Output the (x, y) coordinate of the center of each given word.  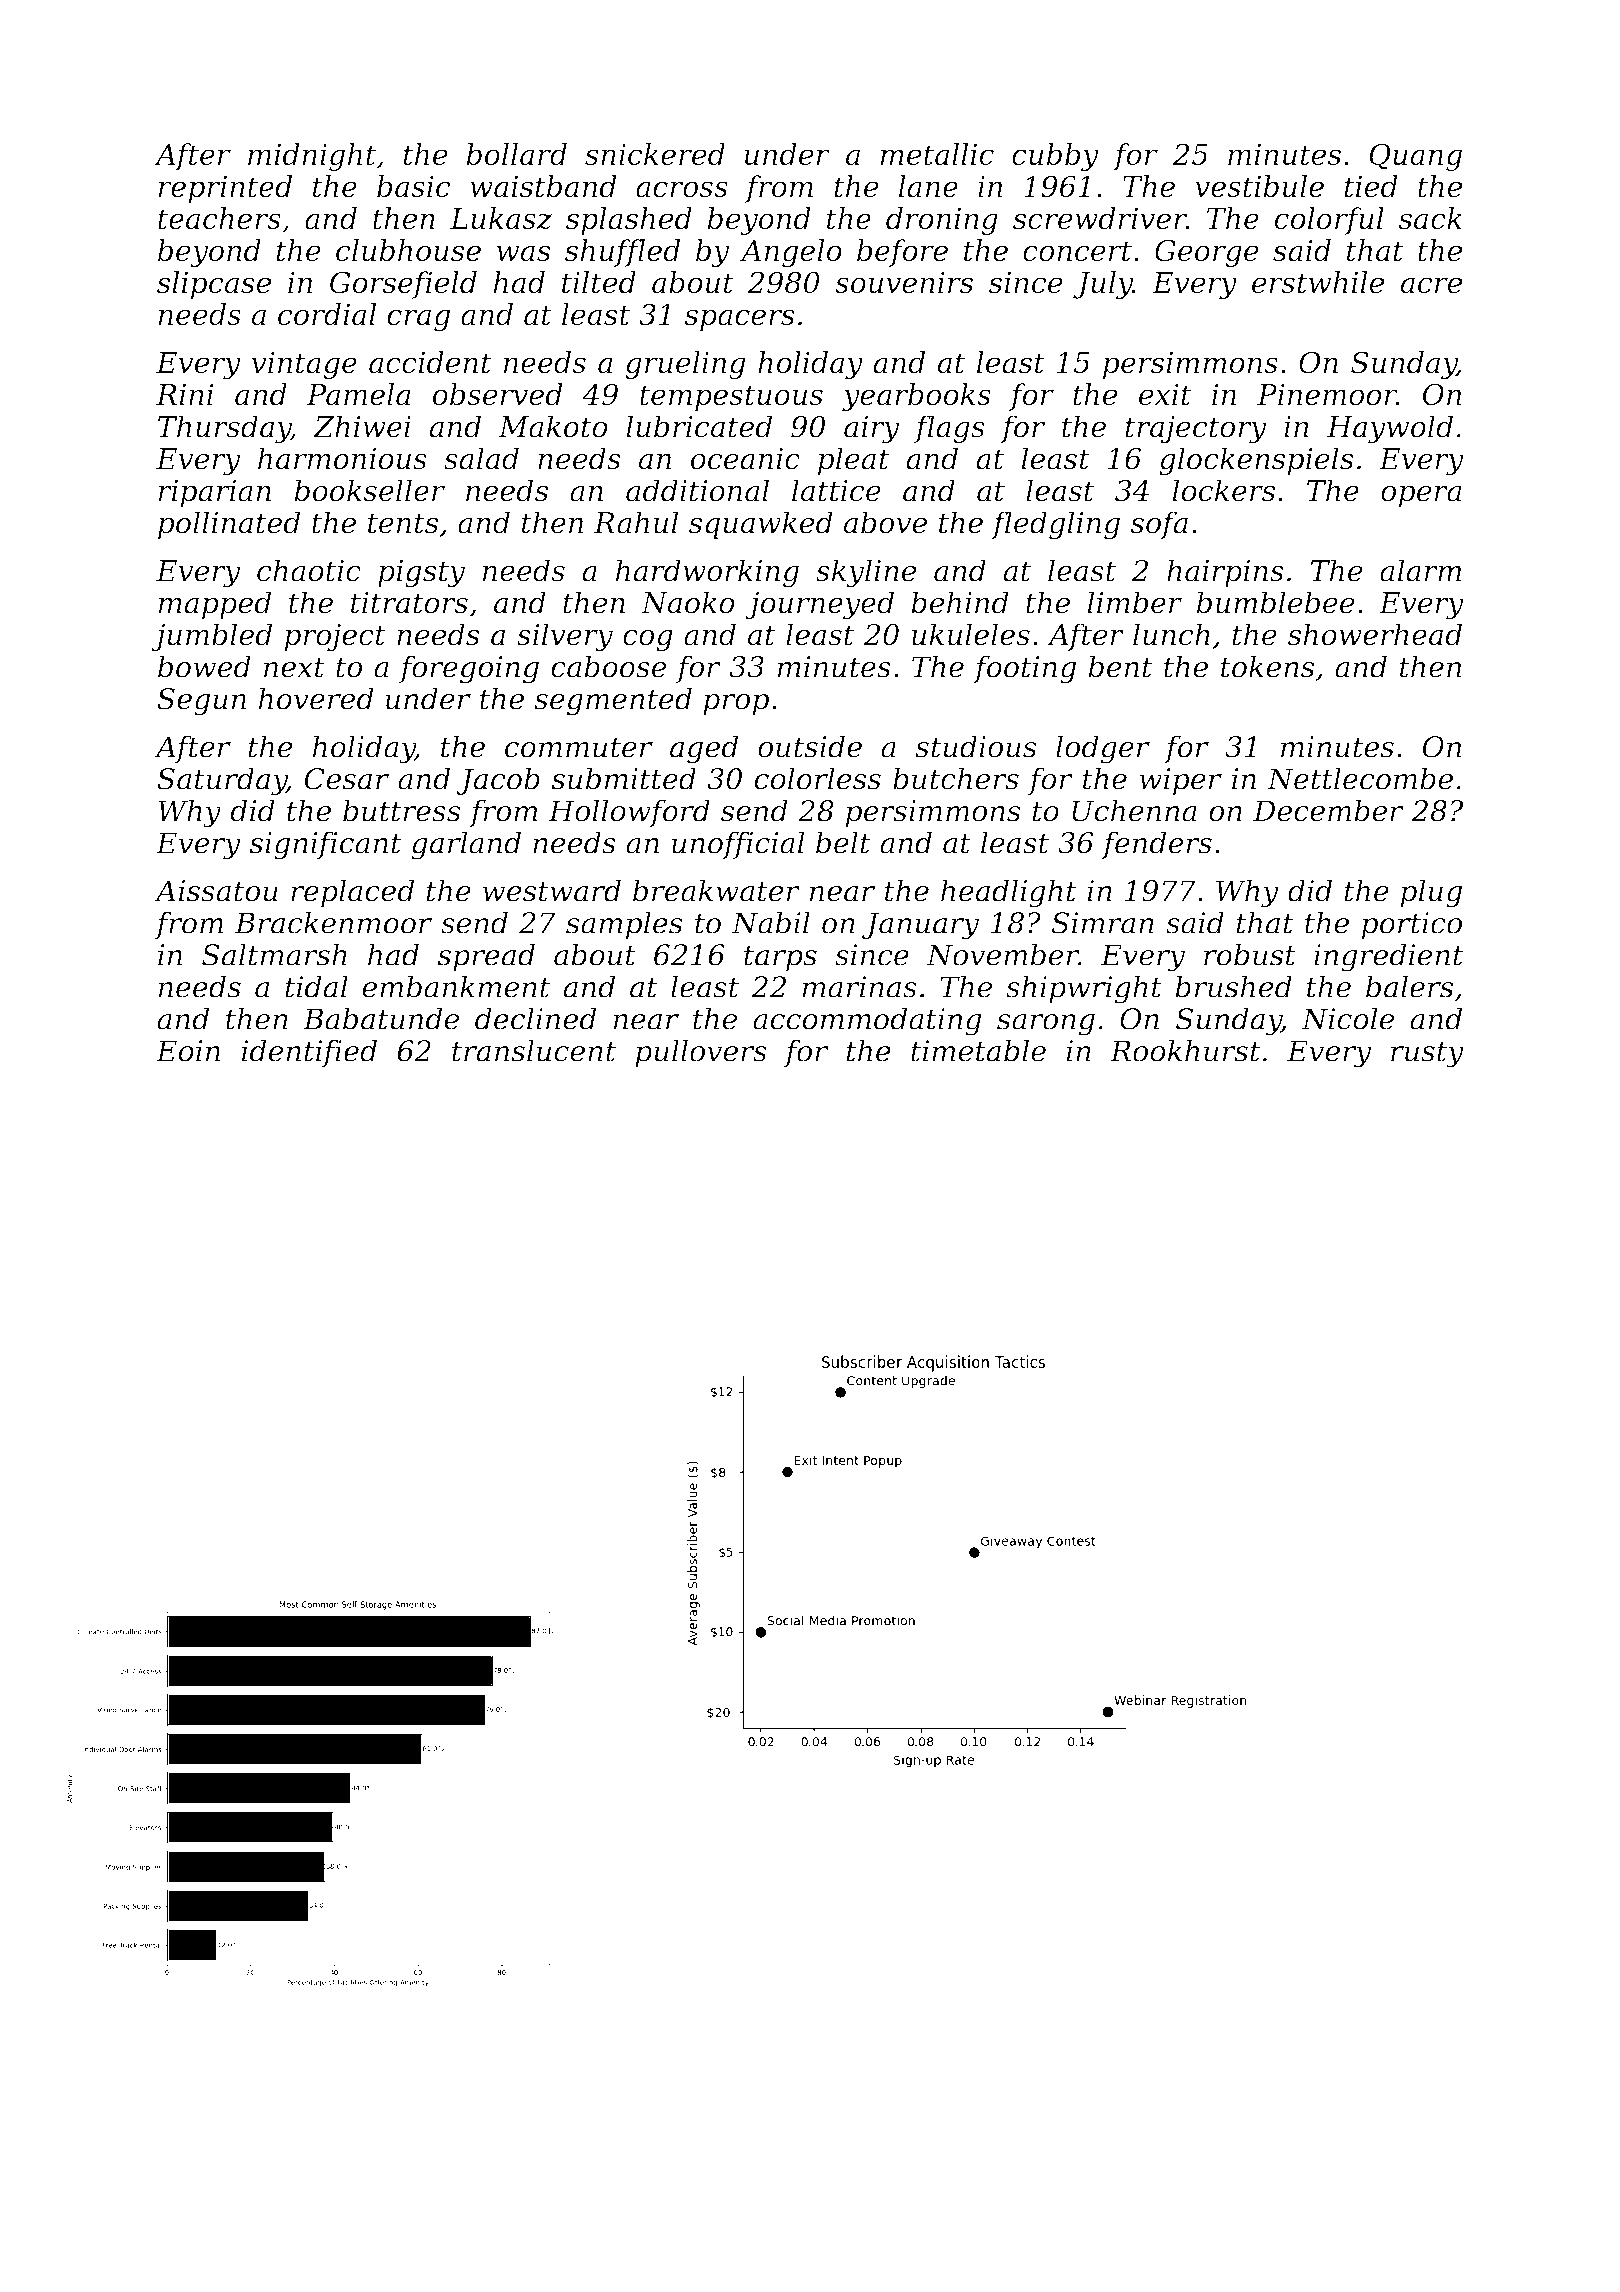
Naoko (688, 602)
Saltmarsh (274, 954)
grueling (685, 365)
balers (1410, 986)
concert (1077, 251)
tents (403, 523)
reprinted (225, 189)
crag (418, 320)
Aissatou (216, 891)
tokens (1268, 666)
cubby (1055, 157)
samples (624, 925)
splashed (629, 221)
